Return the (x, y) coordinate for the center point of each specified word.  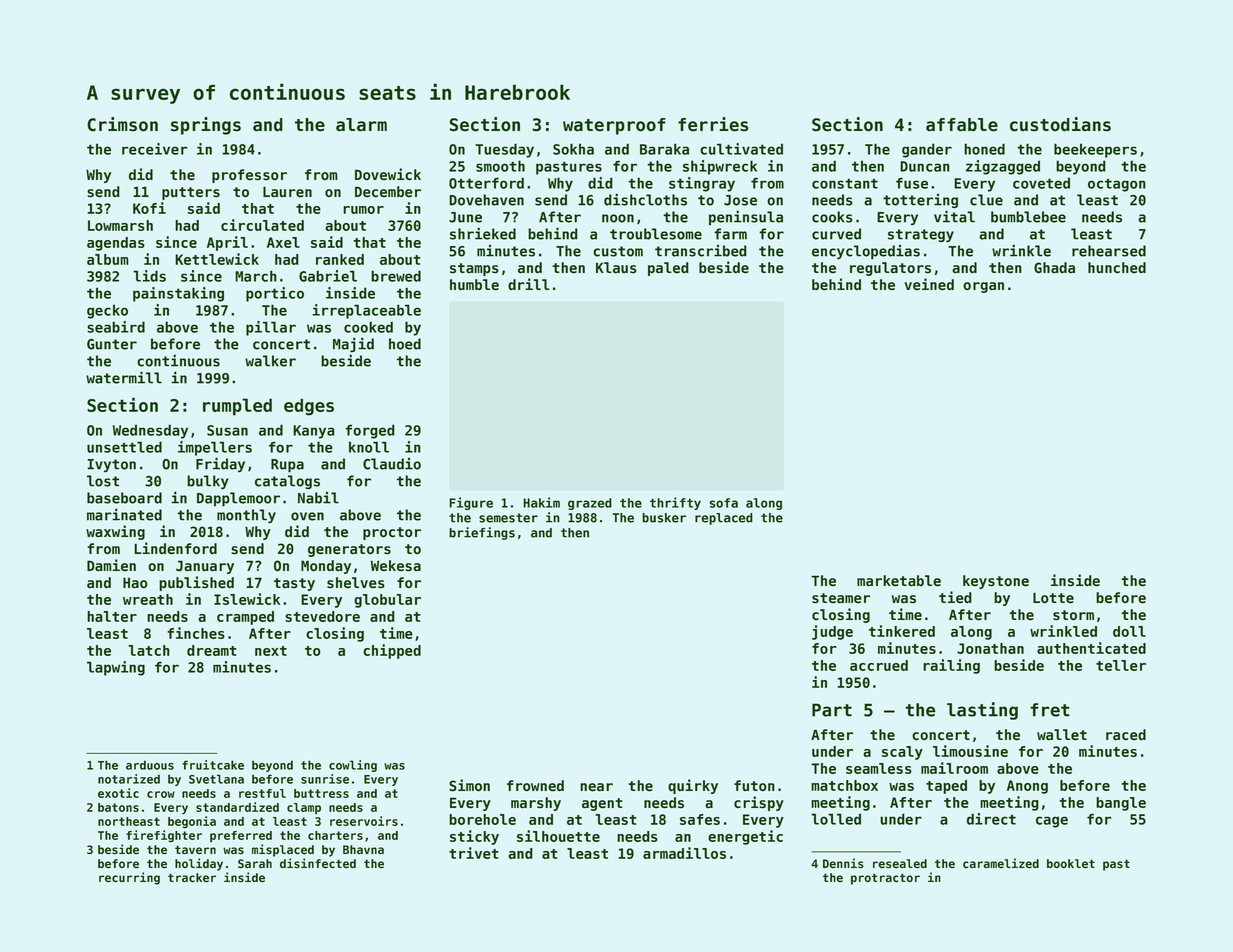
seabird (116, 327)
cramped (245, 618)
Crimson (122, 124)
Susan (227, 430)
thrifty (675, 503)
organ (983, 287)
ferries (713, 124)
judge (832, 632)
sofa (723, 503)
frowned (535, 786)
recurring (129, 878)
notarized (129, 779)
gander (927, 150)
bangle (1121, 804)
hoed (405, 344)
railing (951, 666)
